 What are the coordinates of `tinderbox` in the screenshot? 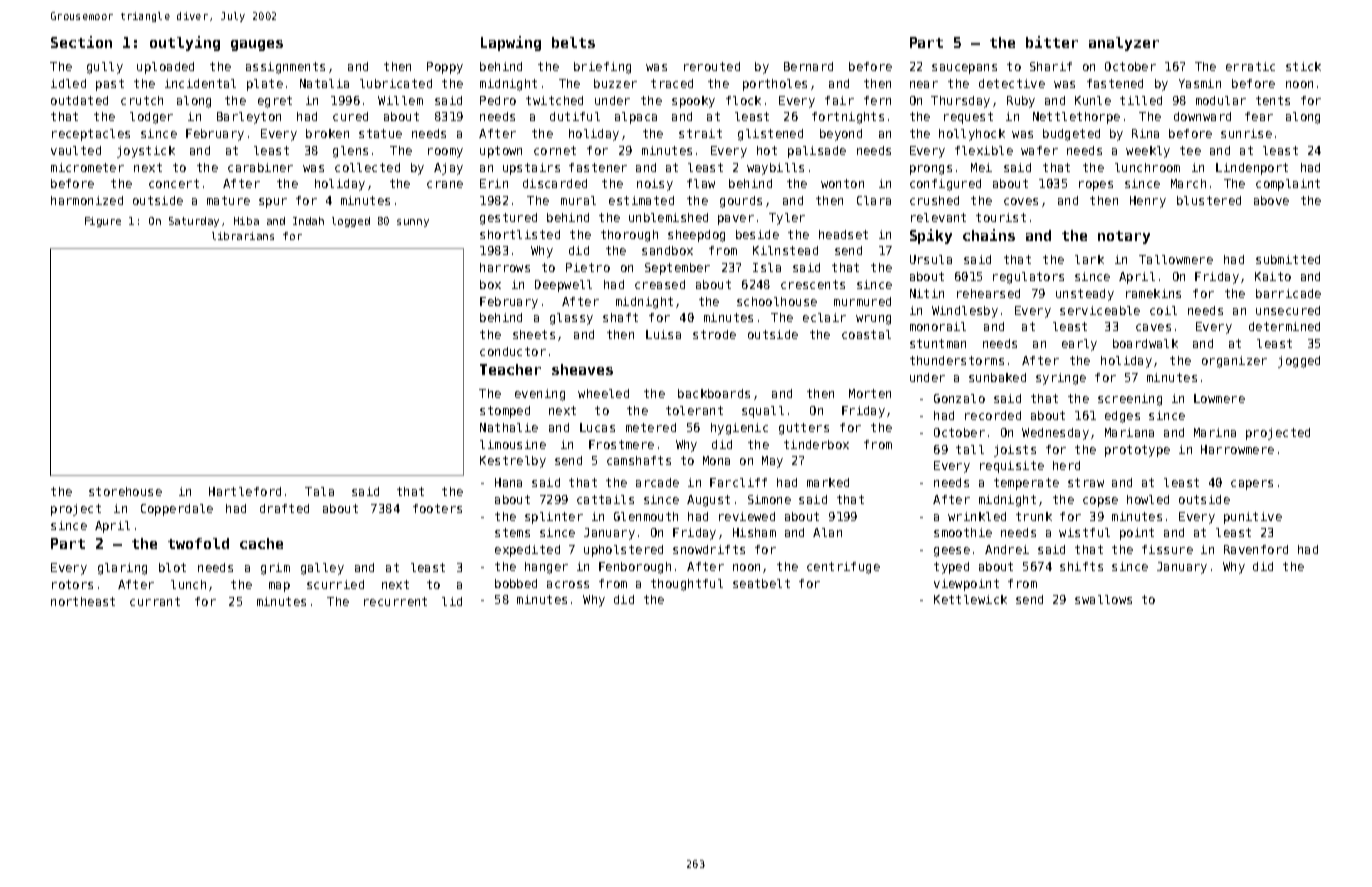 It's located at (816, 444).
